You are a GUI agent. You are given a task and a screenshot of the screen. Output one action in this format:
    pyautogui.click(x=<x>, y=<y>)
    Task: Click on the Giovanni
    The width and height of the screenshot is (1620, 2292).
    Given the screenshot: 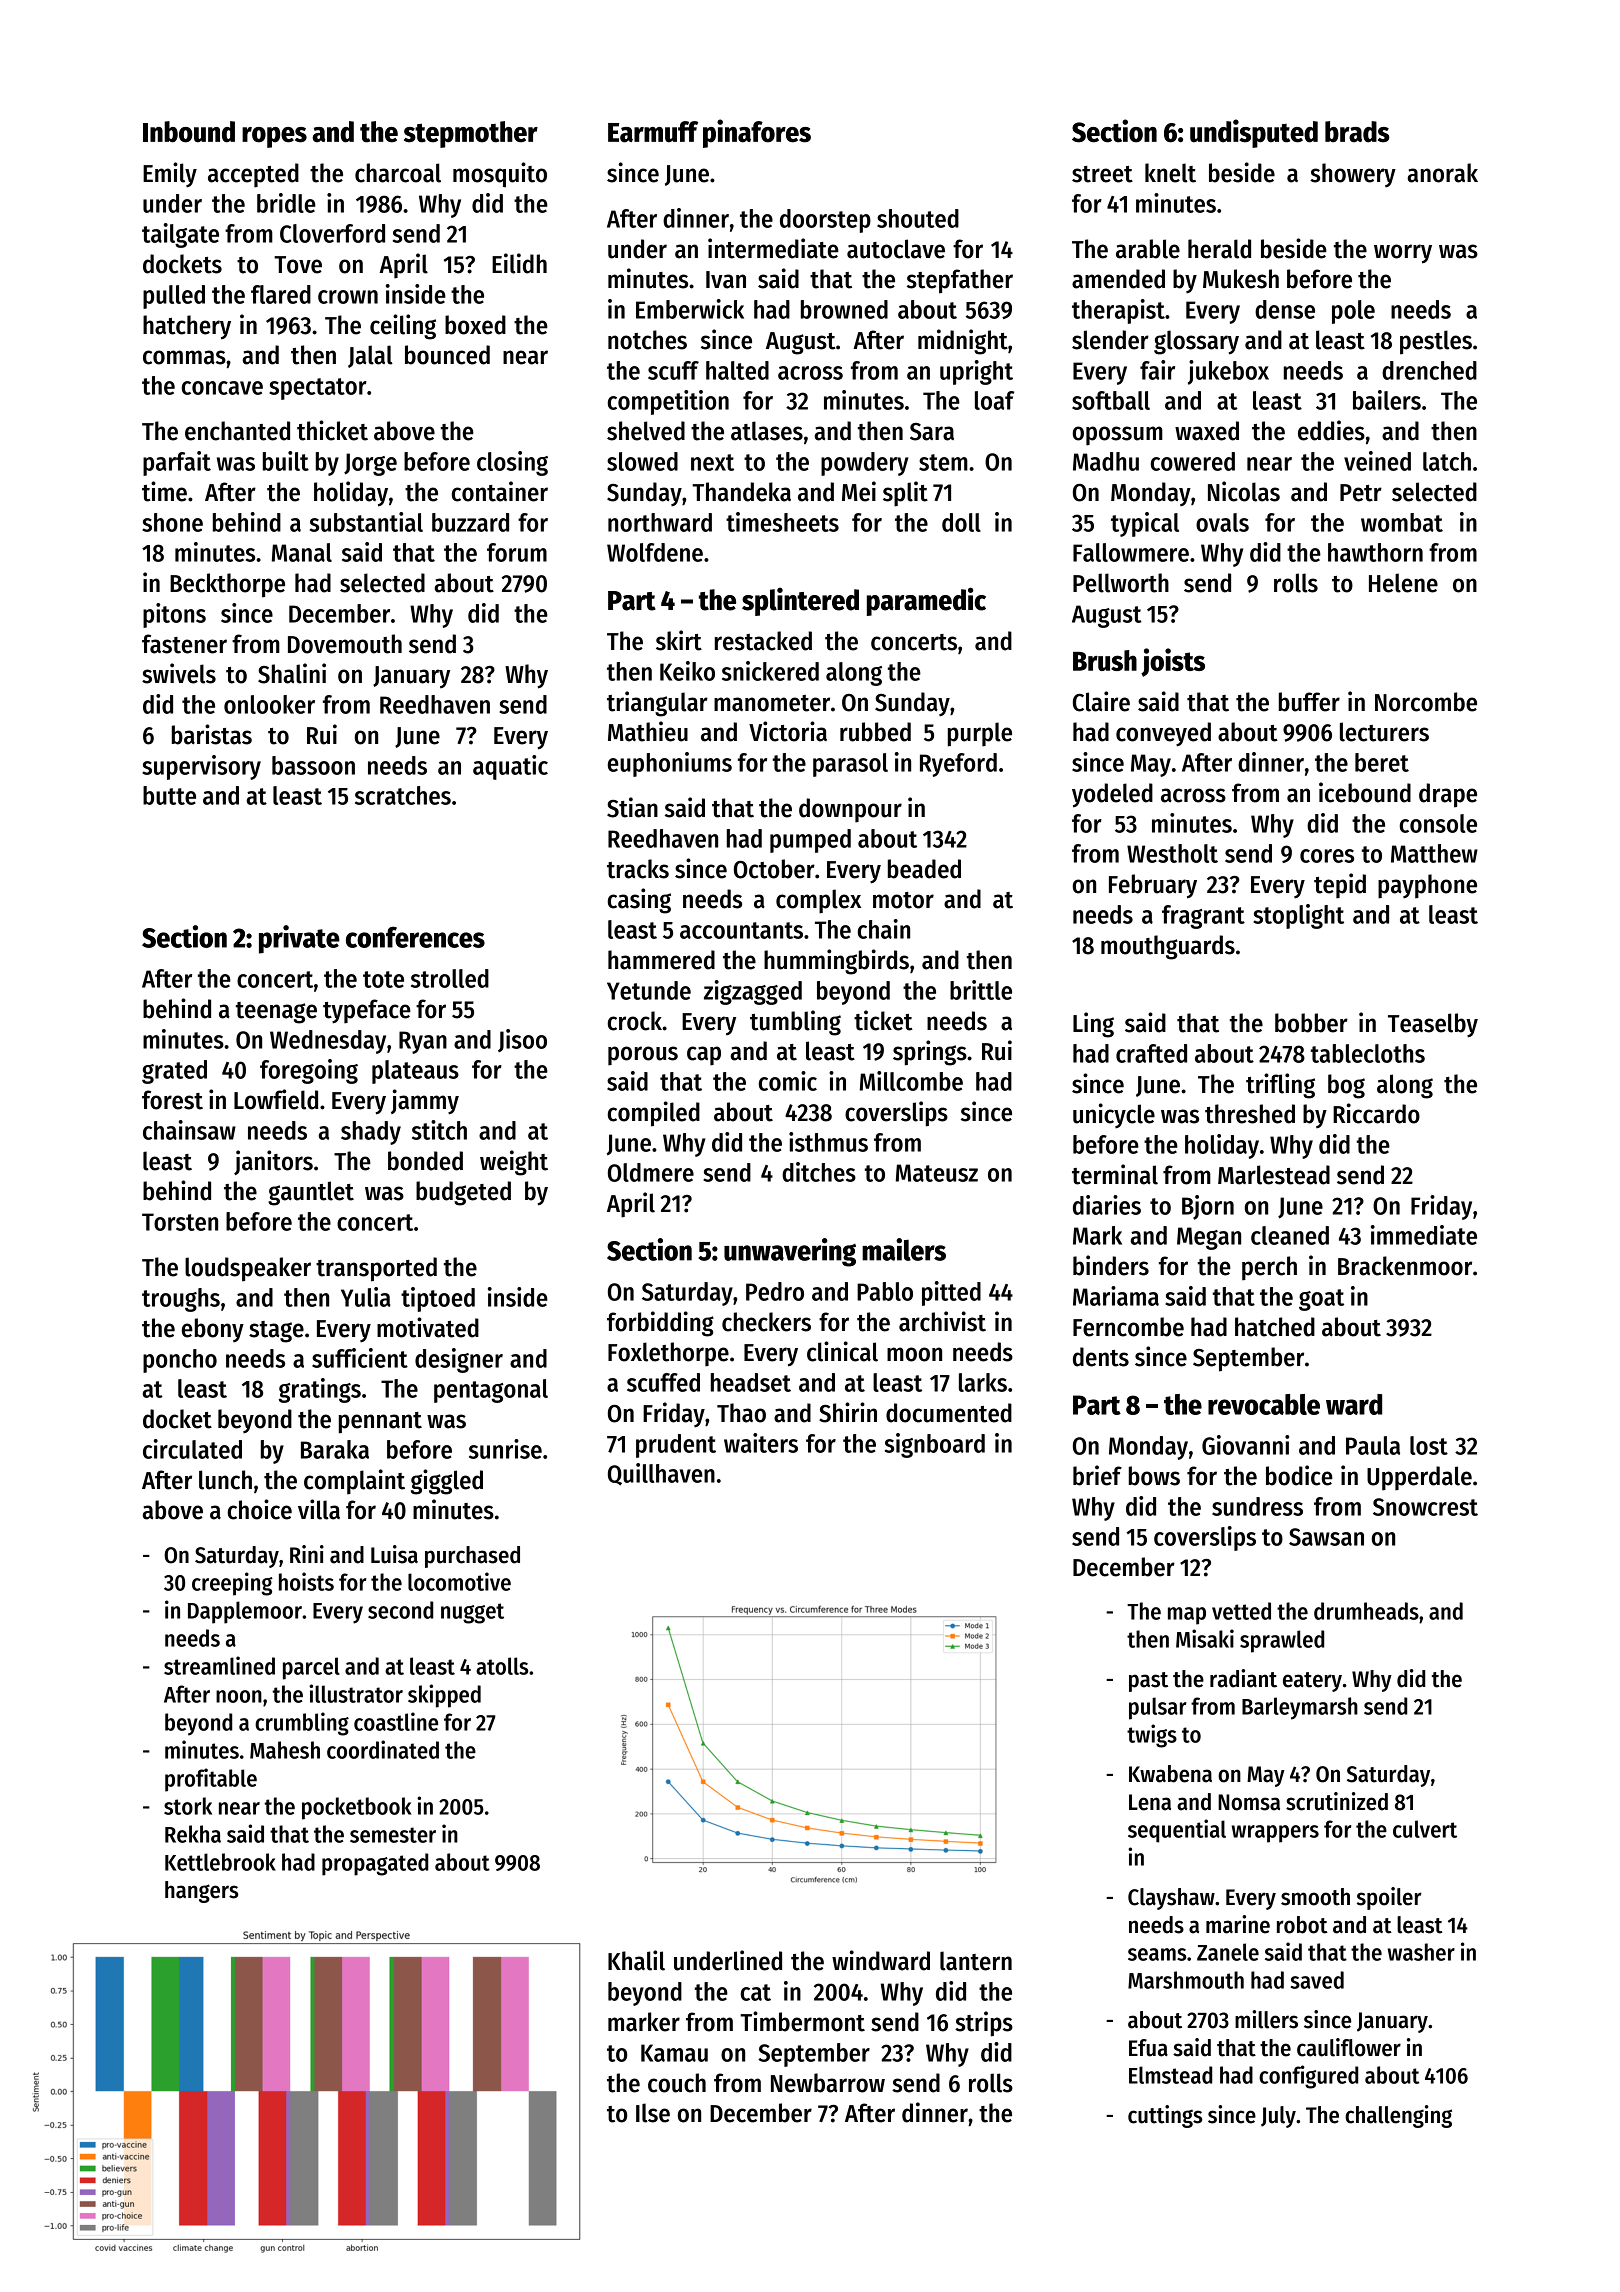 What is the action you would take?
    pyautogui.click(x=1245, y=1445)
